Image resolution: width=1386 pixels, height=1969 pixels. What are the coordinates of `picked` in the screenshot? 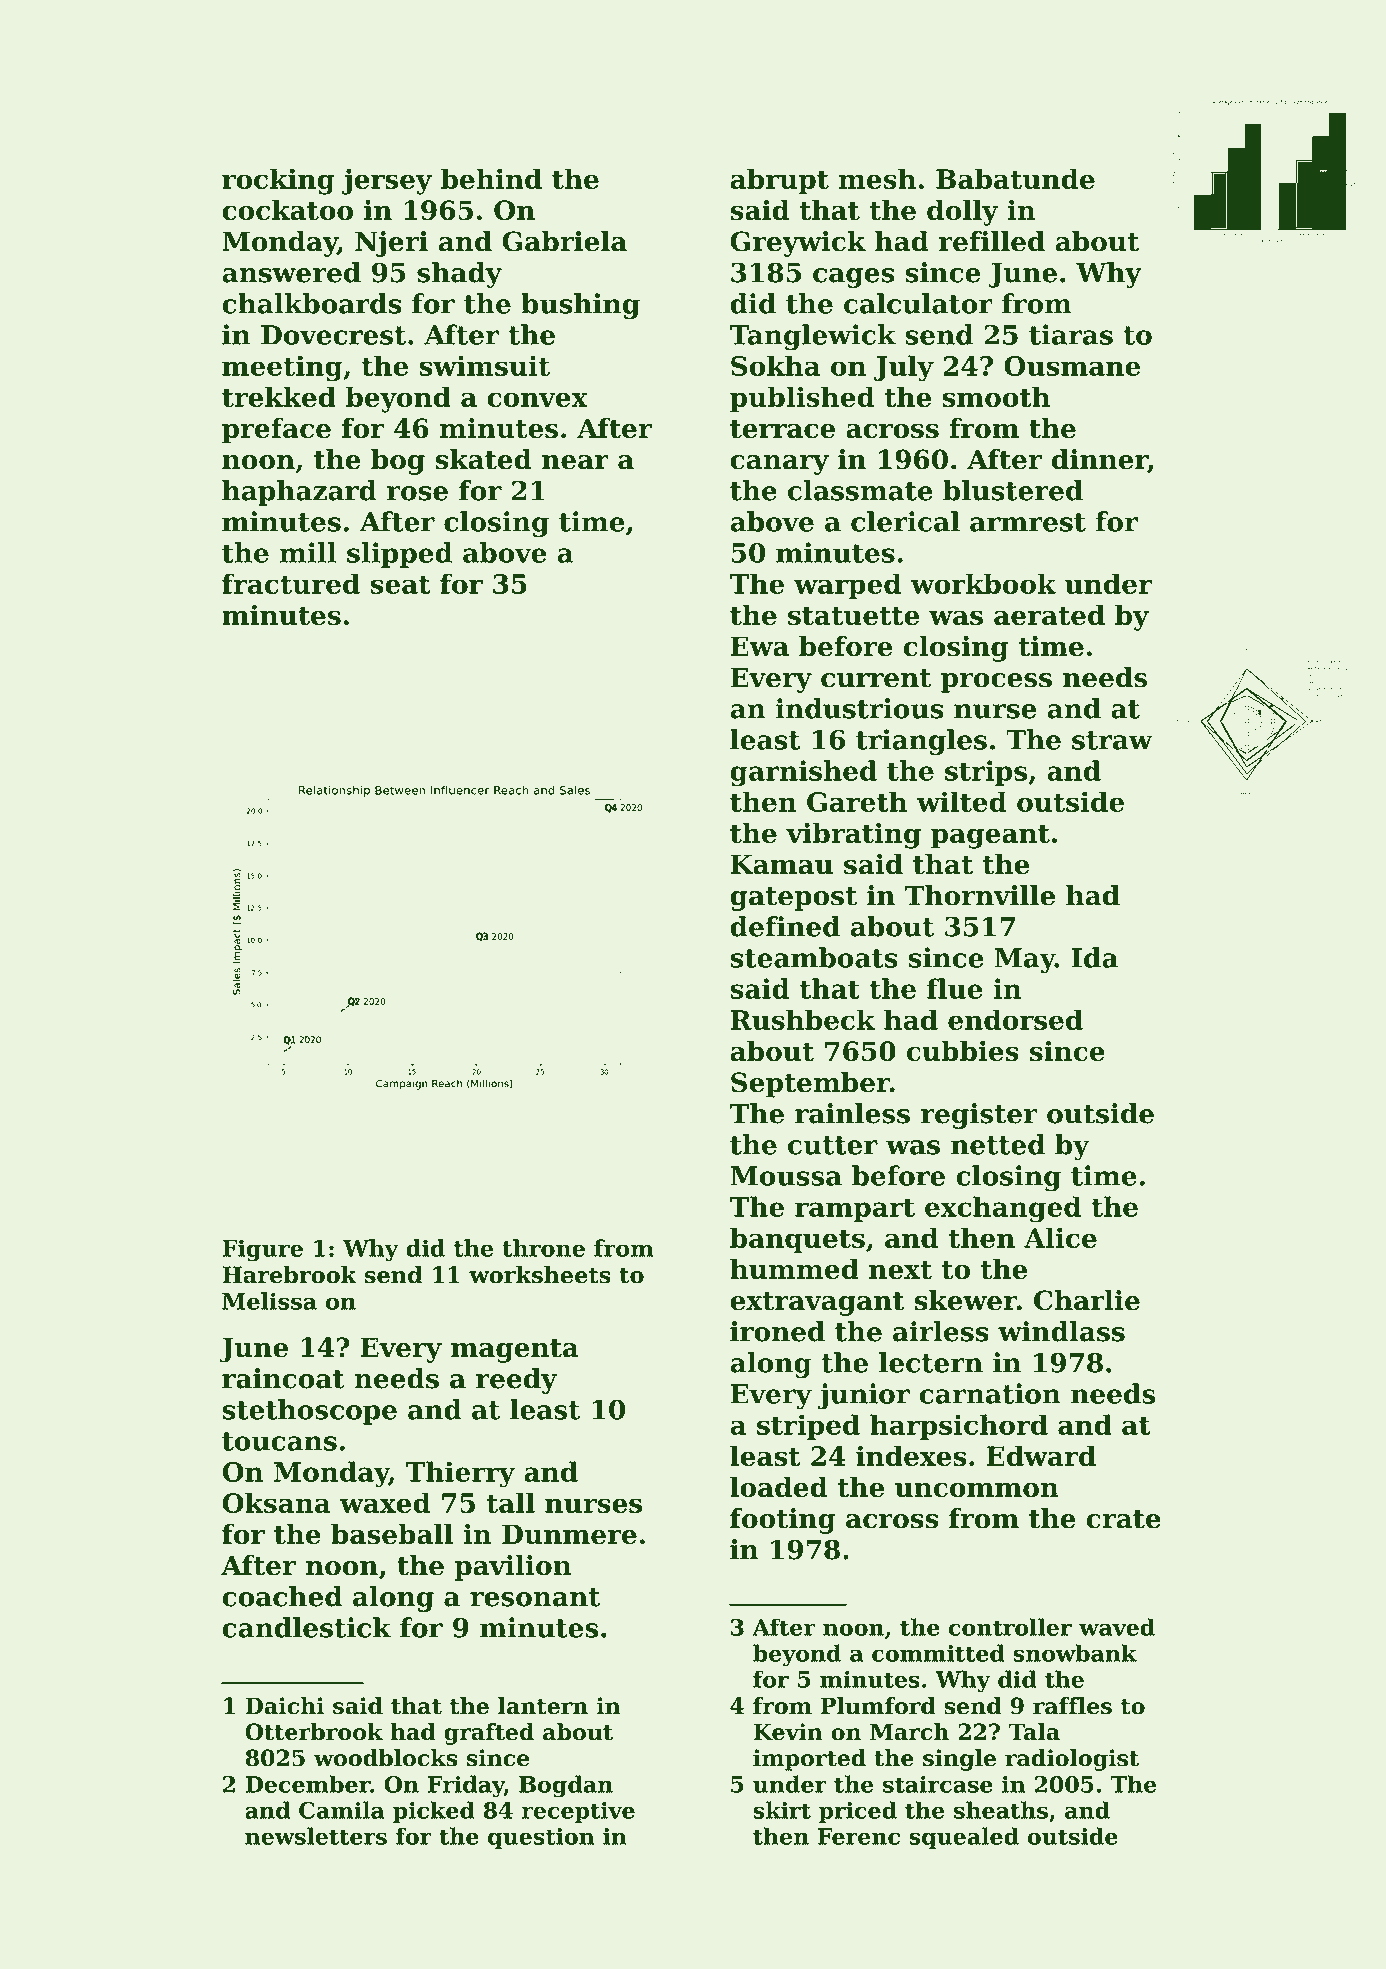 It's located at (434, 1812).
